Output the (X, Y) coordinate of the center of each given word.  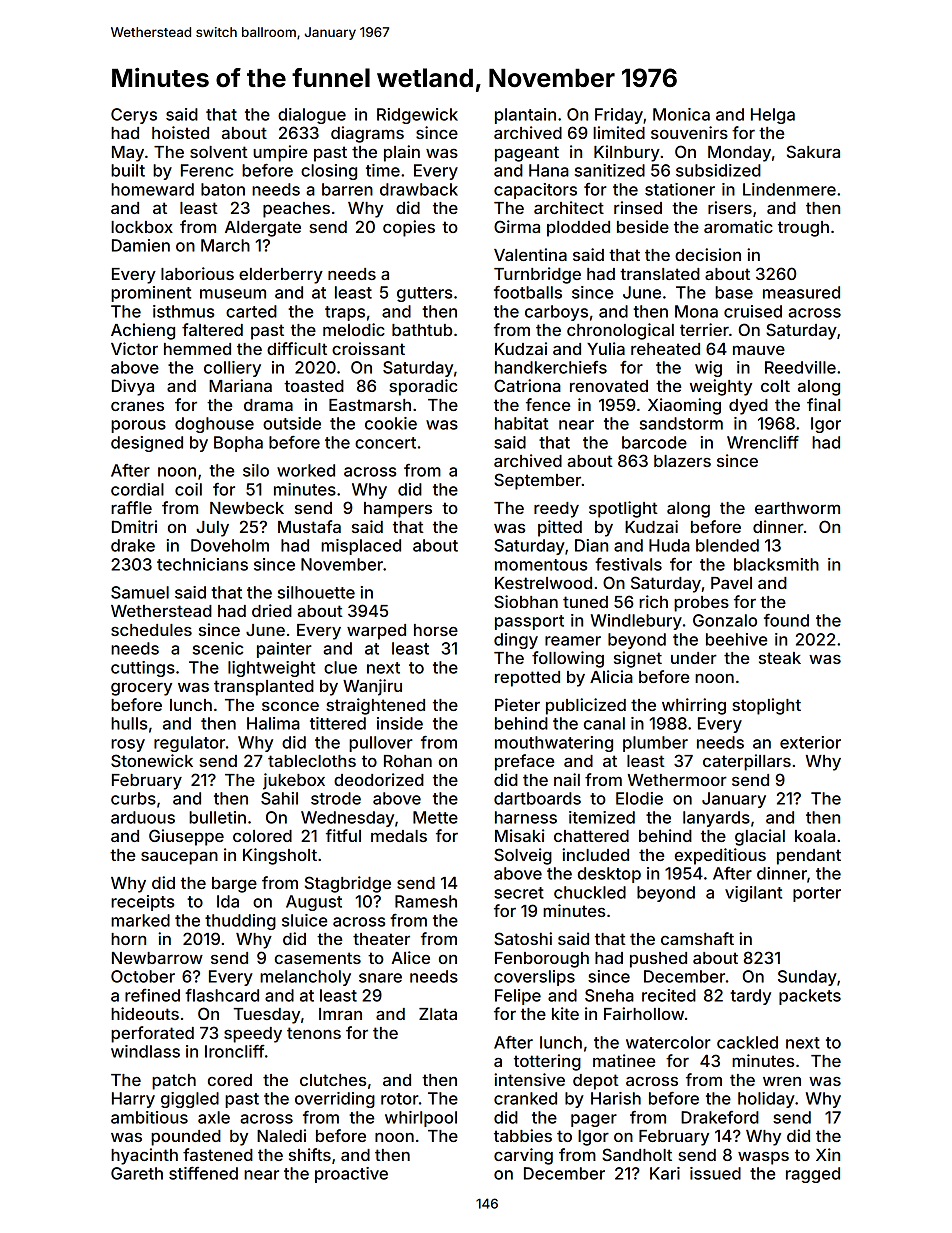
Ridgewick (417, 116)
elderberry (281, 276)
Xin (828, 1154)
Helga (773, 116)
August (314, 903)
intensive (529, 1079)
